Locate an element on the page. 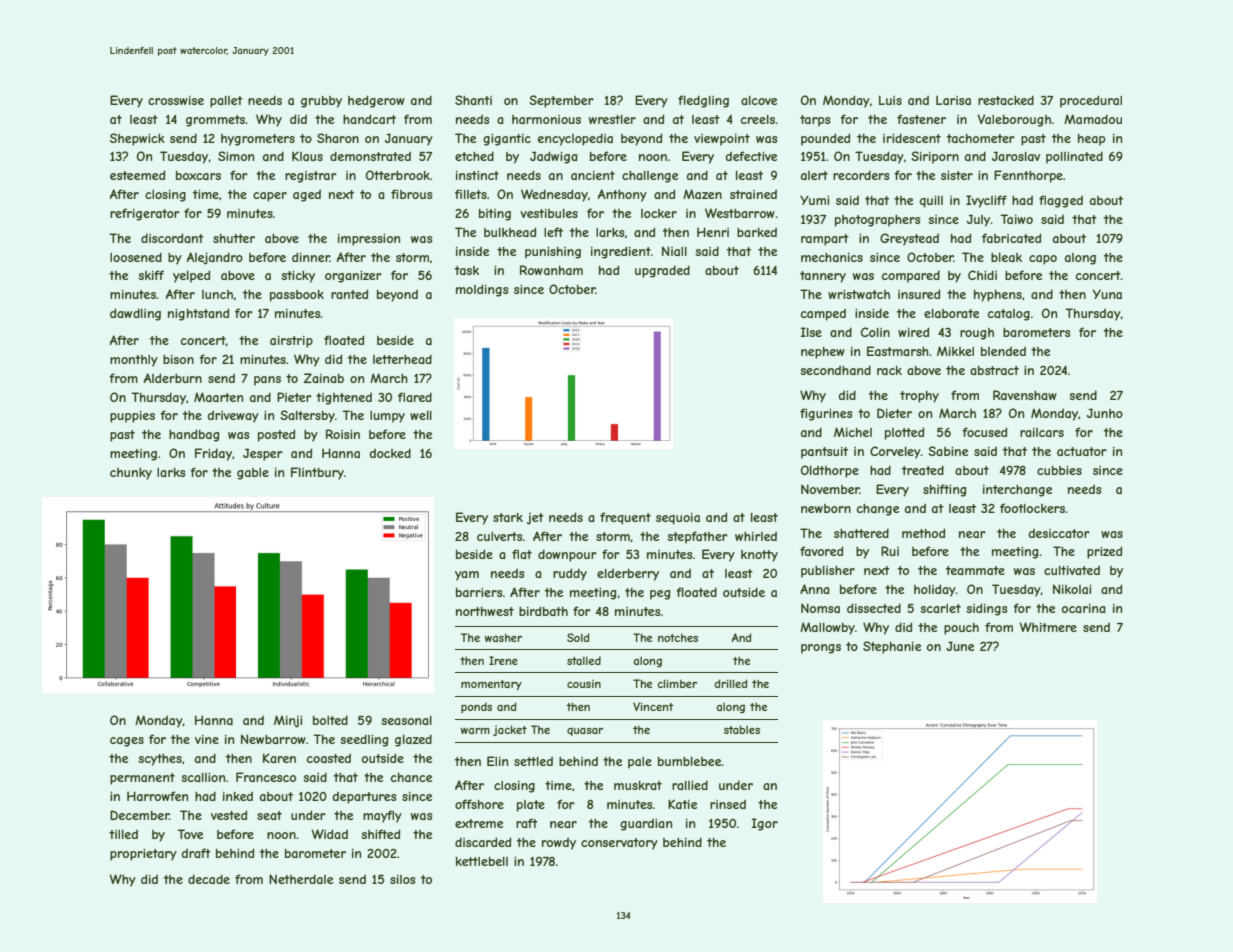 This document has width=1233, height=952. bolted is located at coordinates (330, 720).
